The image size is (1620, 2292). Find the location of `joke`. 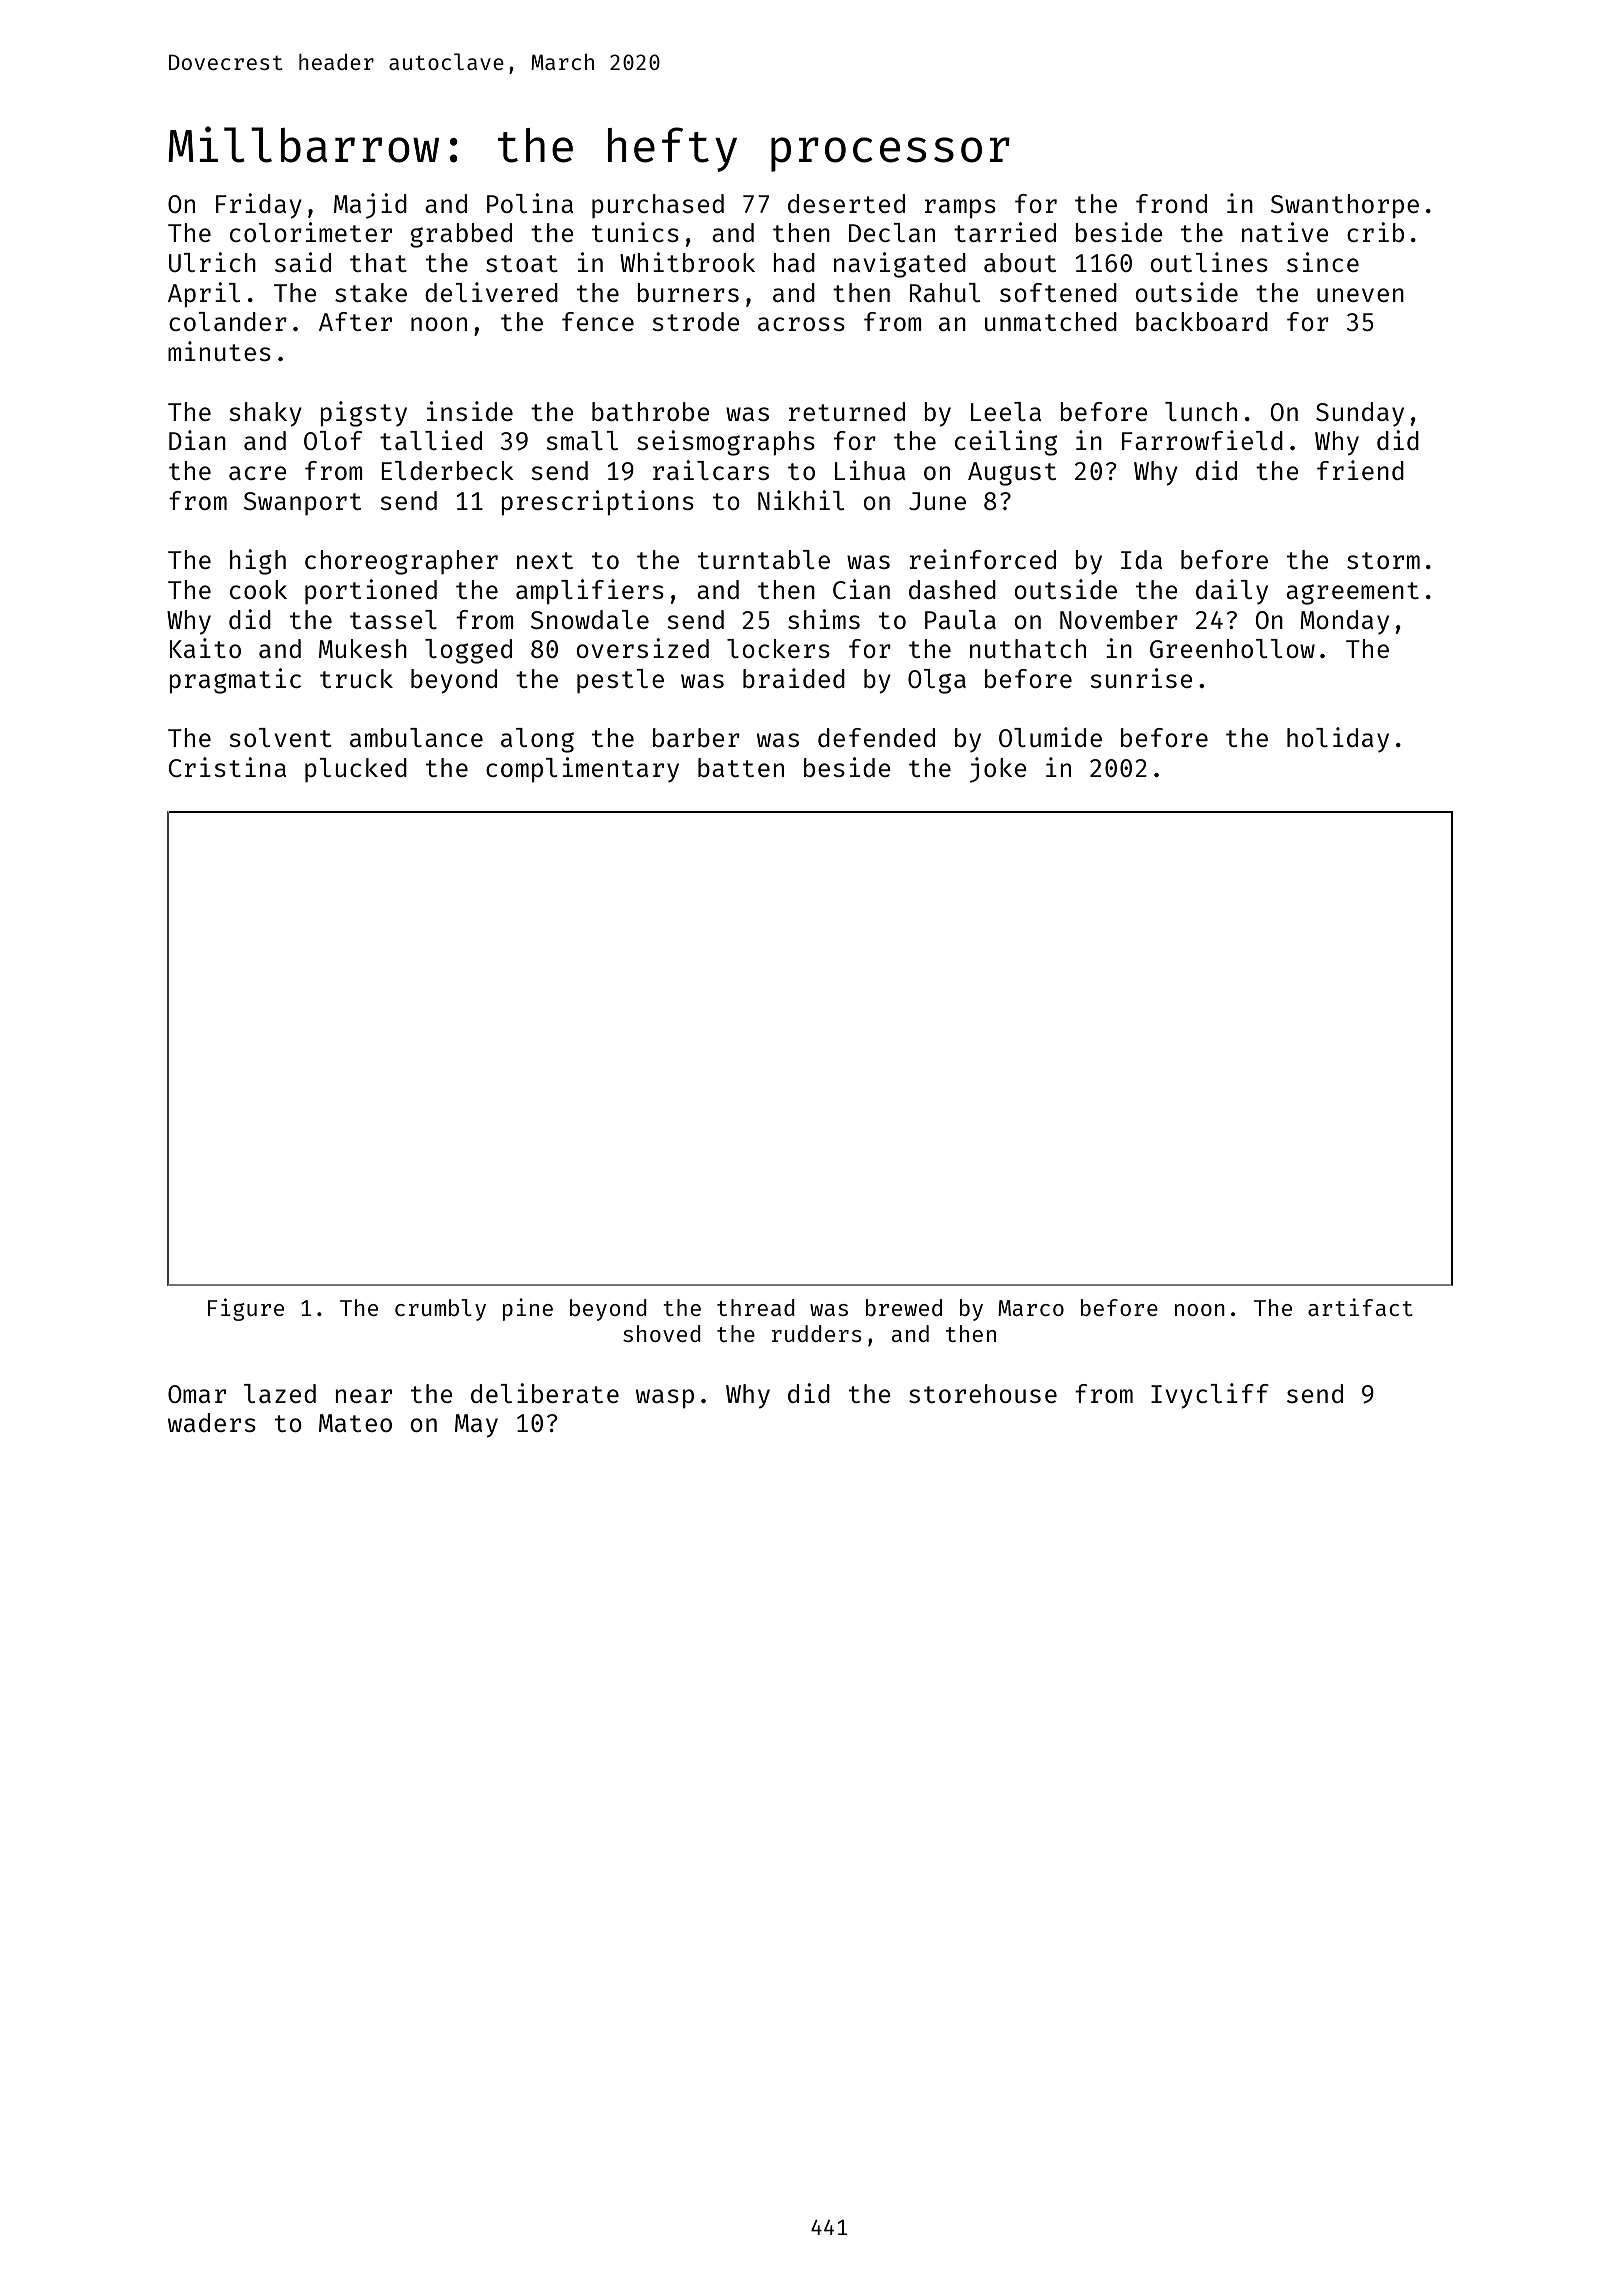

joke is located at coordinates (998, 770).
